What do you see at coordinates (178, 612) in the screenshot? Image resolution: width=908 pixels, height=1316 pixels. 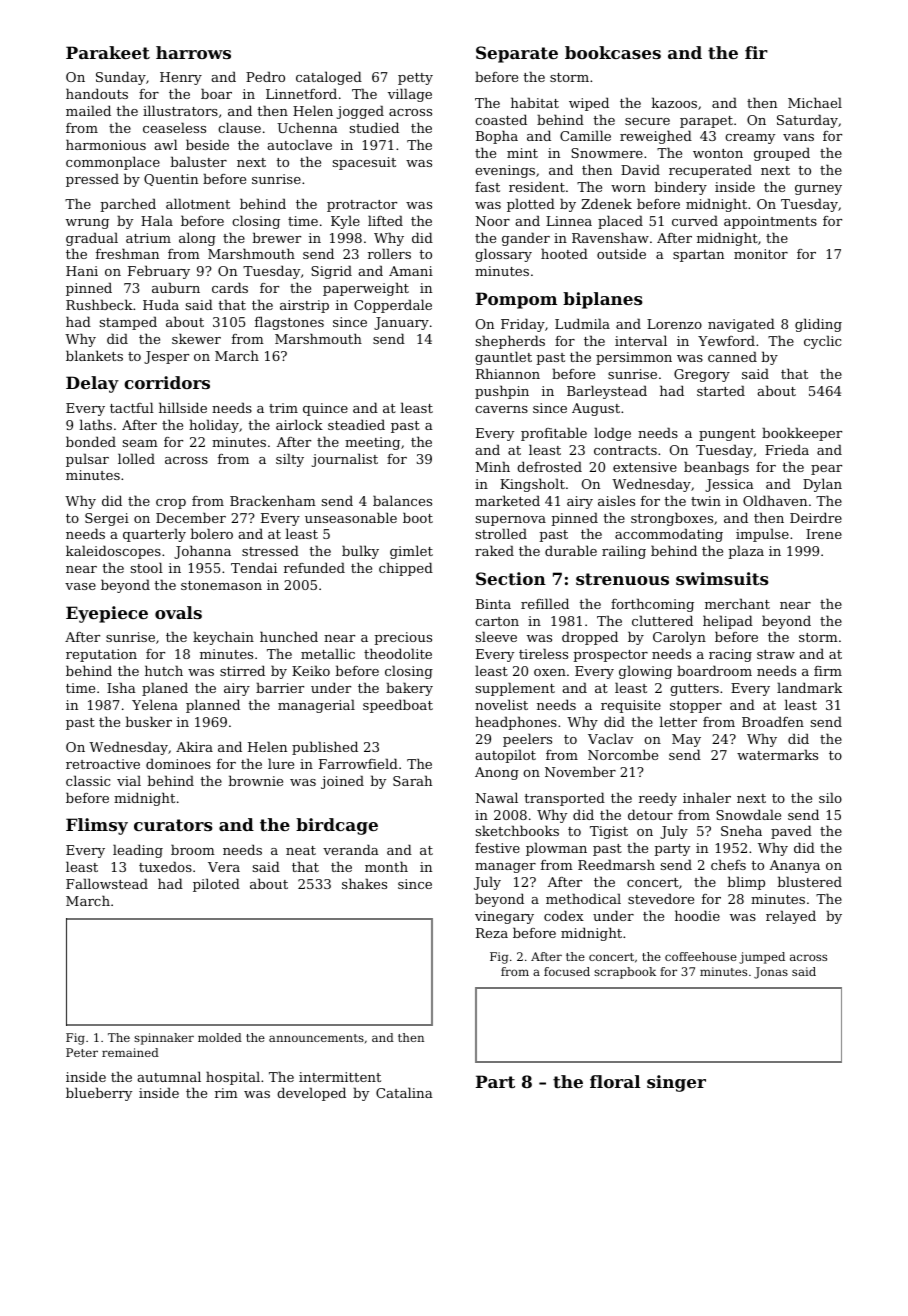 I see `ovals` at bounding box center [178, 612].
